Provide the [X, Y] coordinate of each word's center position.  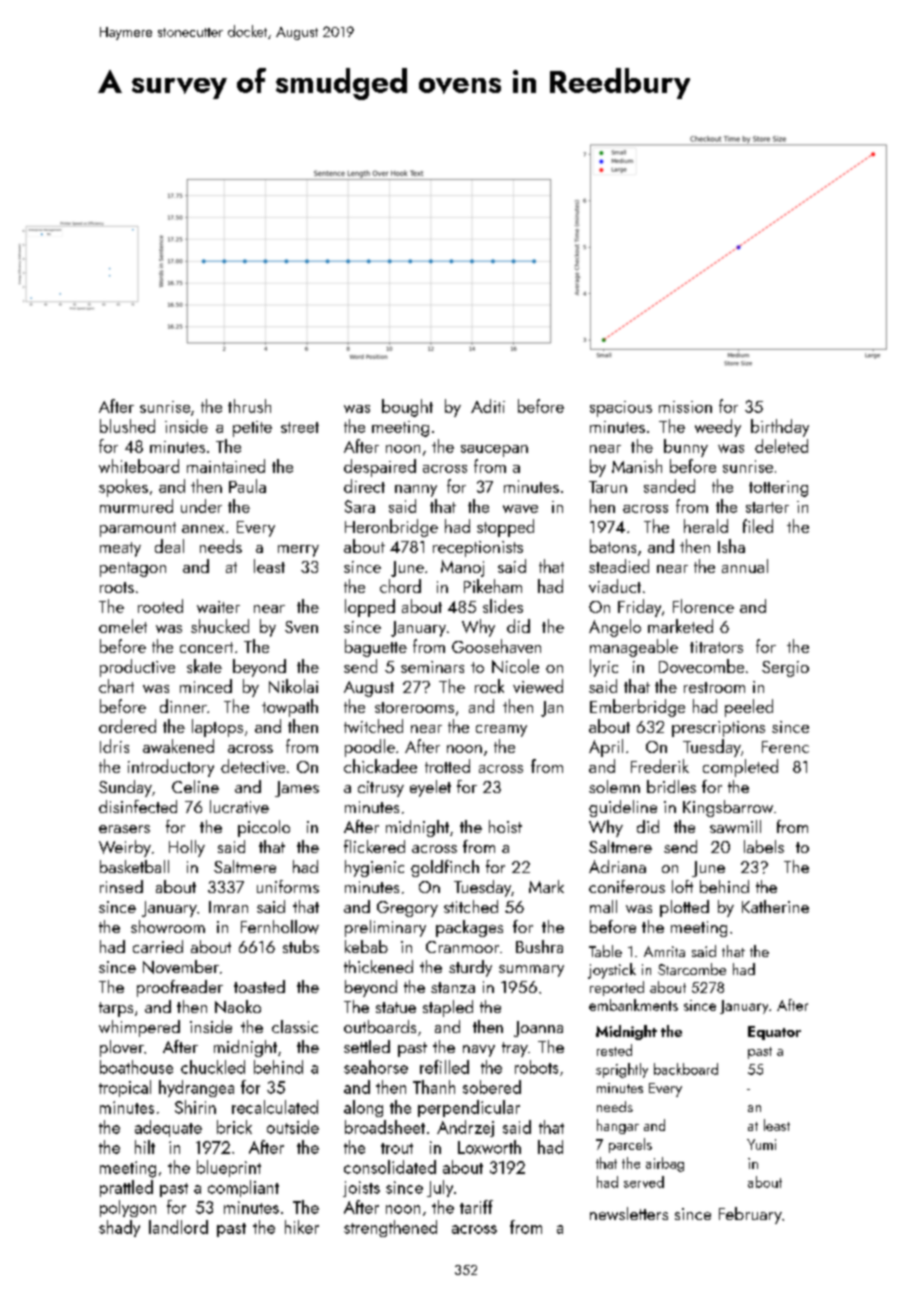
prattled [126, 1188]
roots [117, 587]
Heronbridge [391, 528]
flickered [374, 846]
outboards [380, 1026]
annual [745, 566]
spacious [621, 409]
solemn [614, 786]
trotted [447, 766]
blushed [127, 426]
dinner [183, 706]
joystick [612, 971]
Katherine [775, 906]
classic [295, 1026]
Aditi [488, 406]
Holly [187, 848]
